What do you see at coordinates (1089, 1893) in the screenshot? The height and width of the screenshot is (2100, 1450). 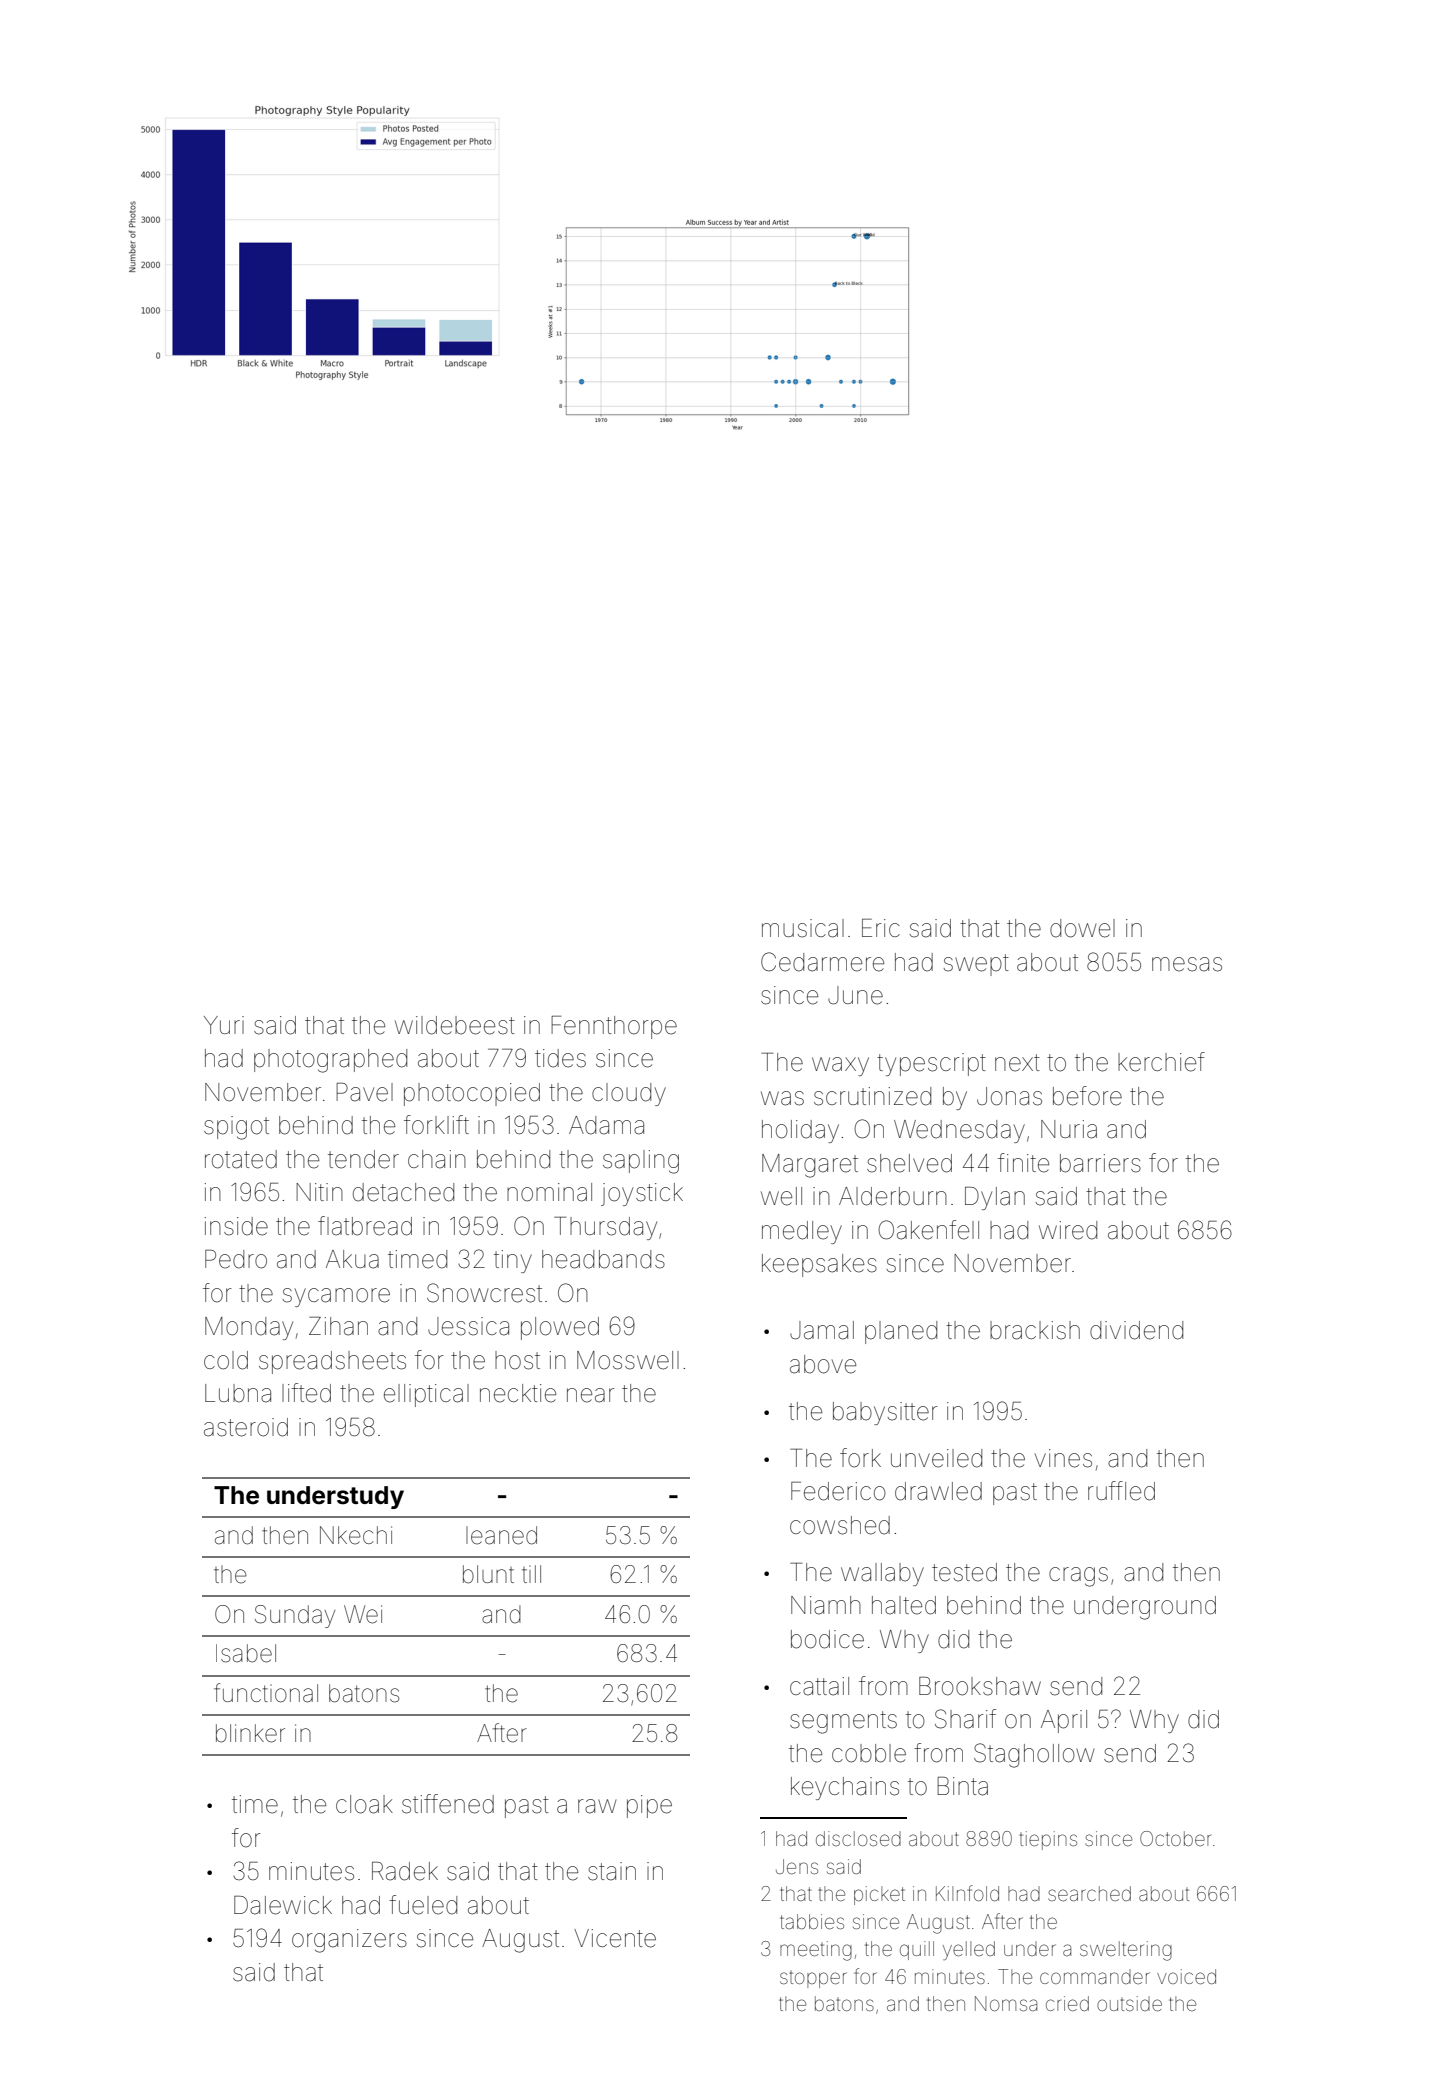 I see `searched` at bounding box center [1089, 1893].
